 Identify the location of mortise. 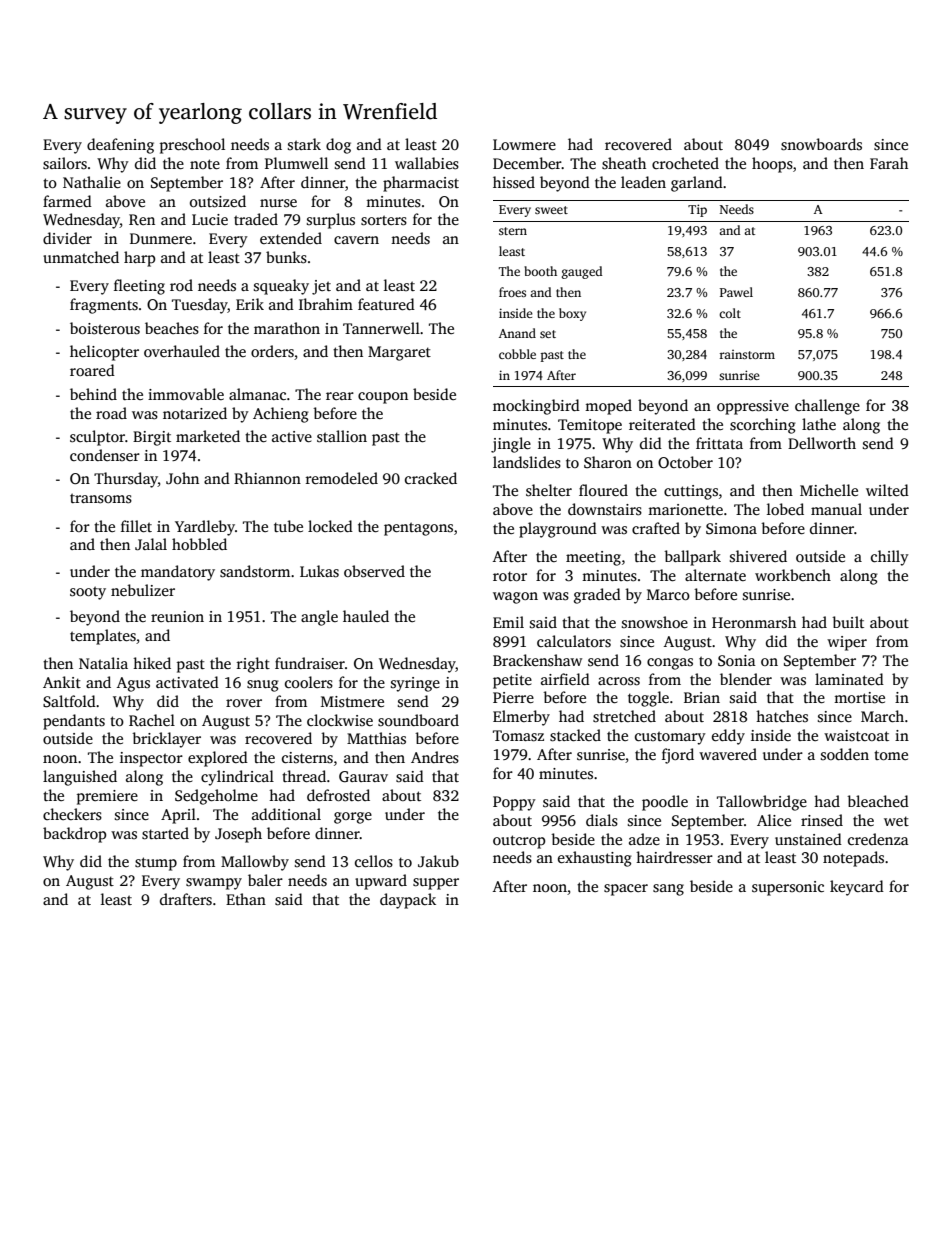
(859, 698).
